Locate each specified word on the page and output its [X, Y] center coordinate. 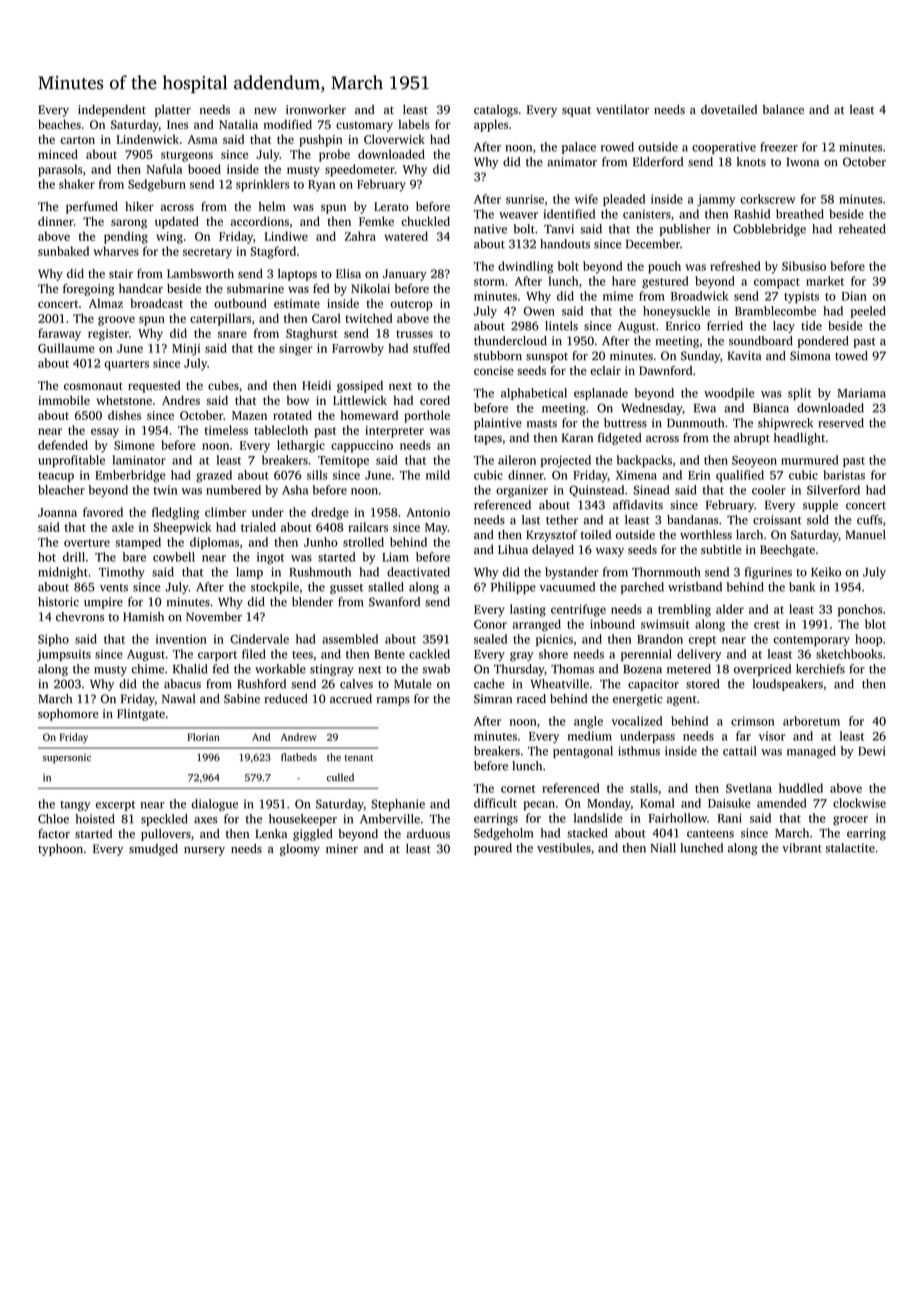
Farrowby [358, 349]
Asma [203, 139]
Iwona [802, 162]
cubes [223, 385]
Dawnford [665, 370]
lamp [249, 573]
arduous [428, 834]
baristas [844, 475]
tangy [75, 806]
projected [566, 461]
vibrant [802, 848]
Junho [321, 542]
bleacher [61, 490]
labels [414, 124]
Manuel [865, 534]
